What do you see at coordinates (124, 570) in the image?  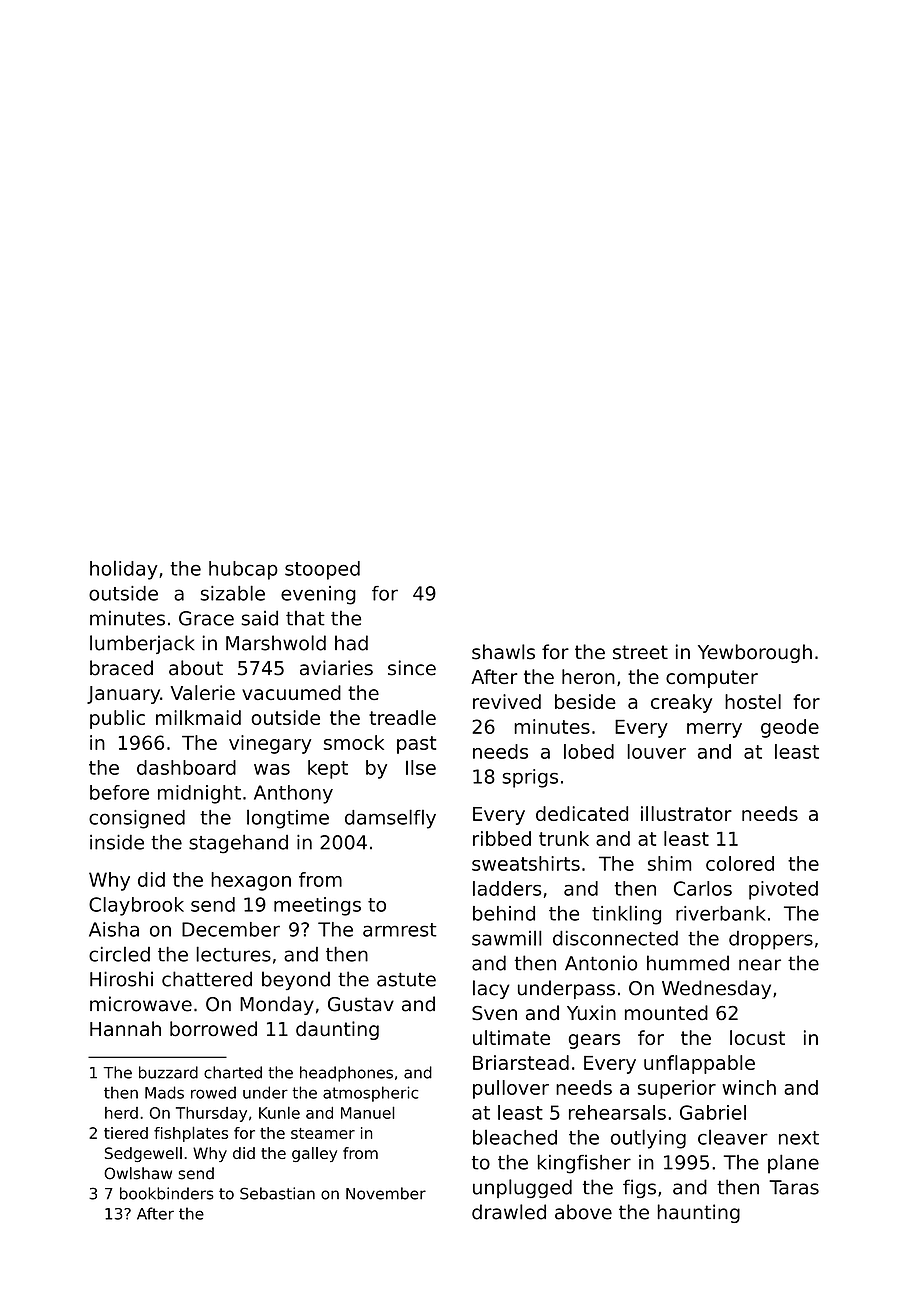 I see `holiday` at bounding box center [124, 570].
